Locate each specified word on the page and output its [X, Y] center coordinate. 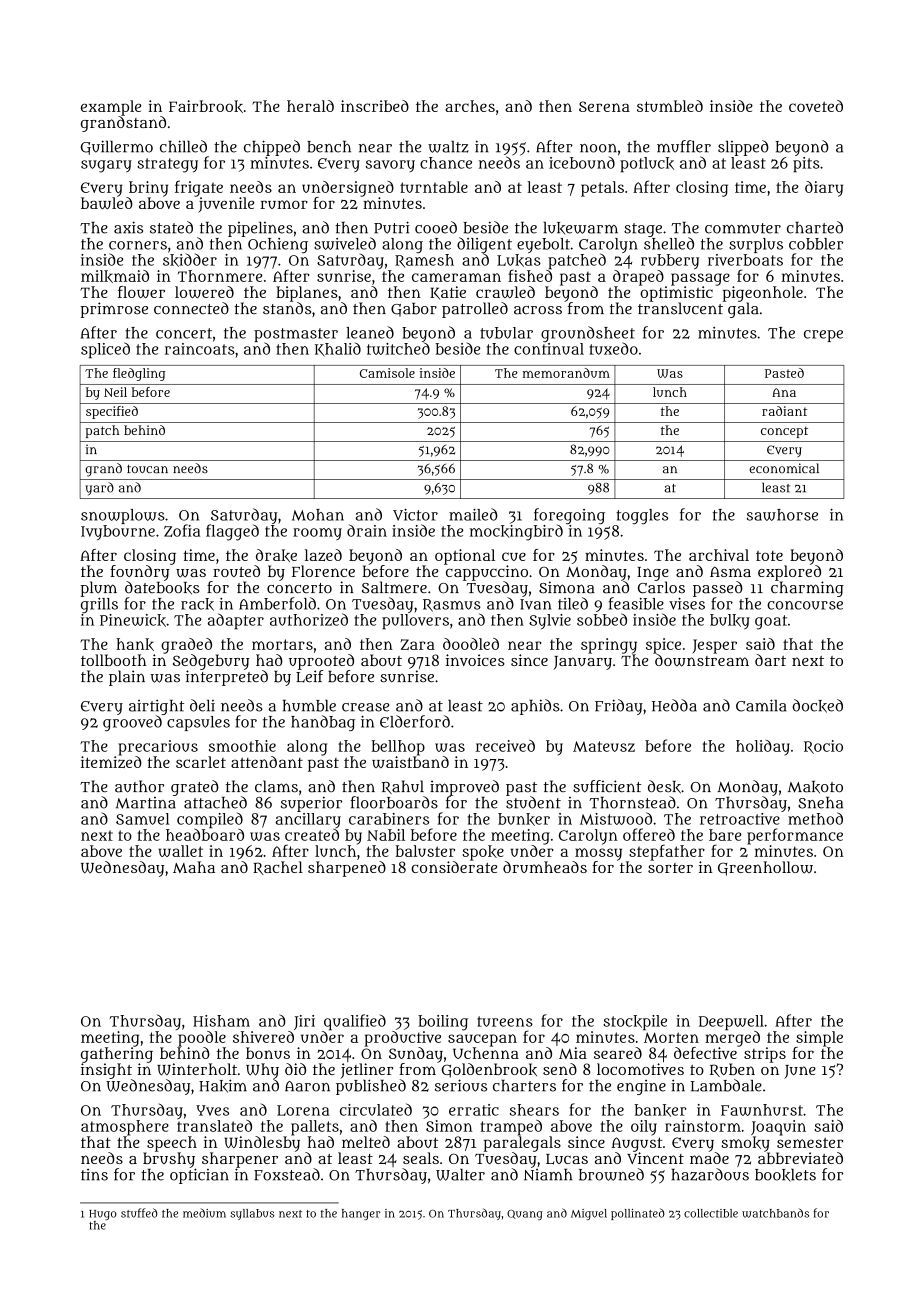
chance [446, 163]
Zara [418, 644]
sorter [670, 868]
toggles [642, 516]
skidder [190, 260]
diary [824, 189]
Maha [194, 867]
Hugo [103, 1215]
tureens [505, 1021]
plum [98, 589]
